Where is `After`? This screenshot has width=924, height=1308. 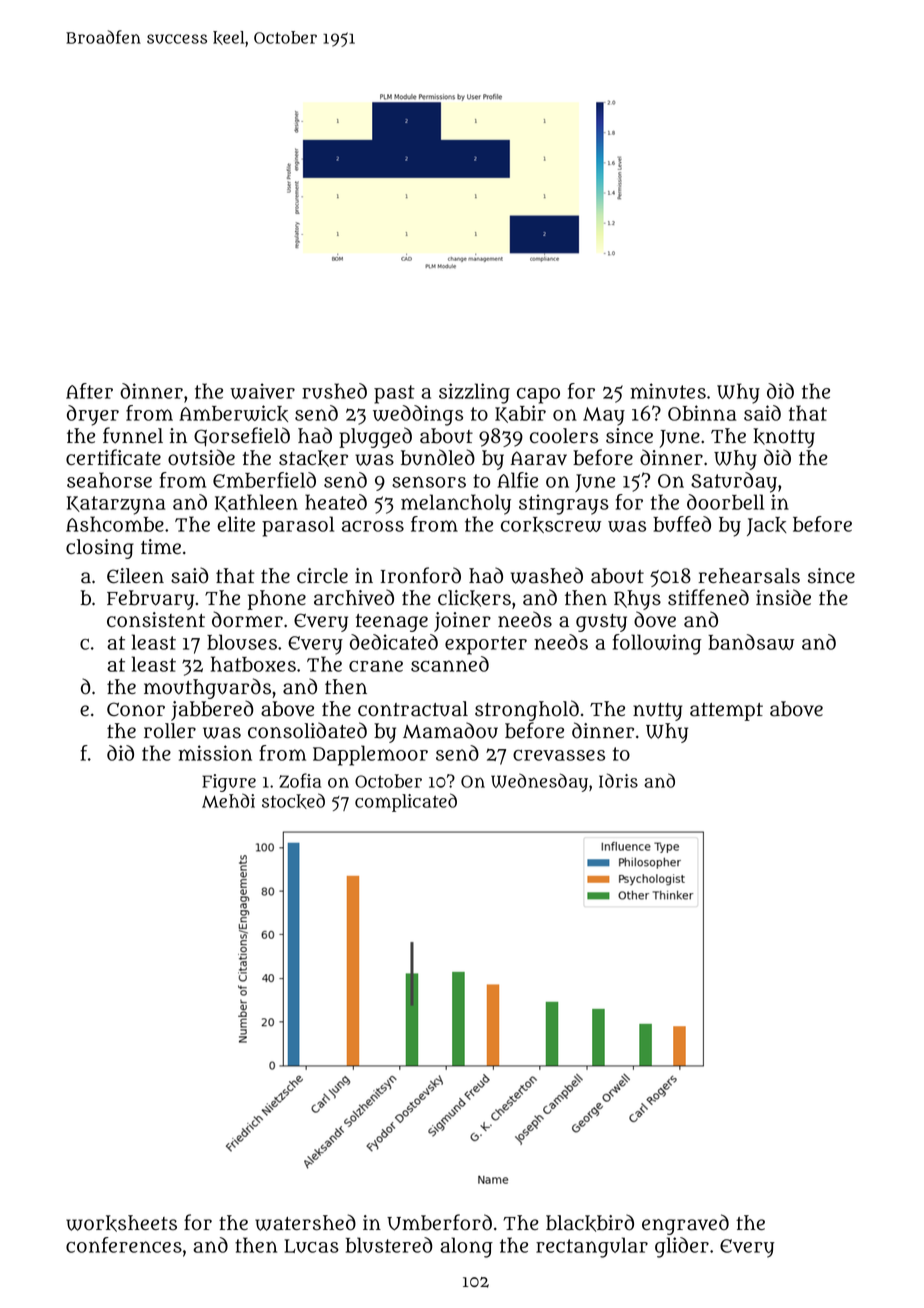
After is located at coordinates (89, 391).
